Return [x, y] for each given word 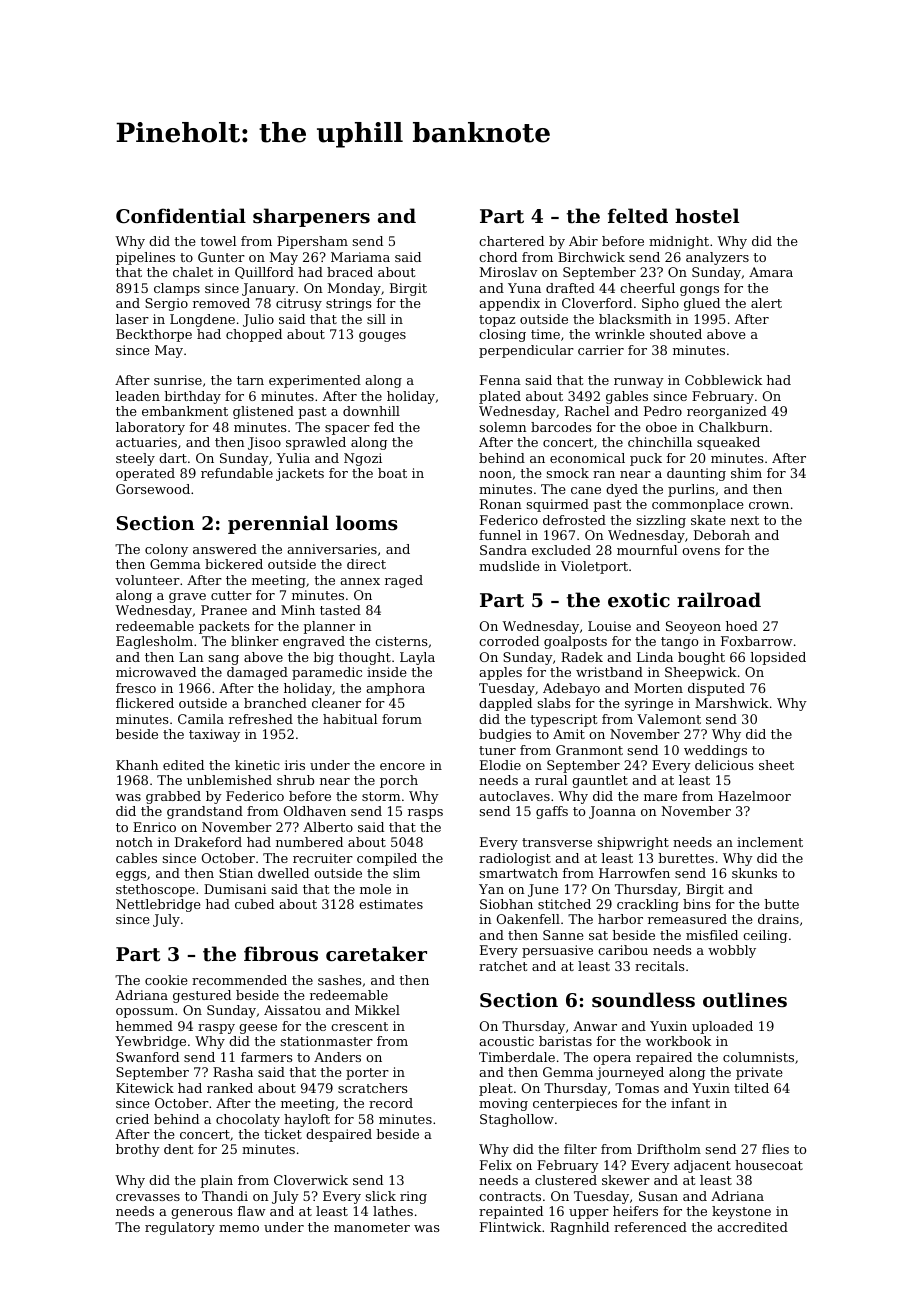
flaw [252, 1211]
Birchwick [591, 257]
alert [766, 303]
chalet [193, 272]
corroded [509, 641]
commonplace [697, 505]
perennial [278, 524]
